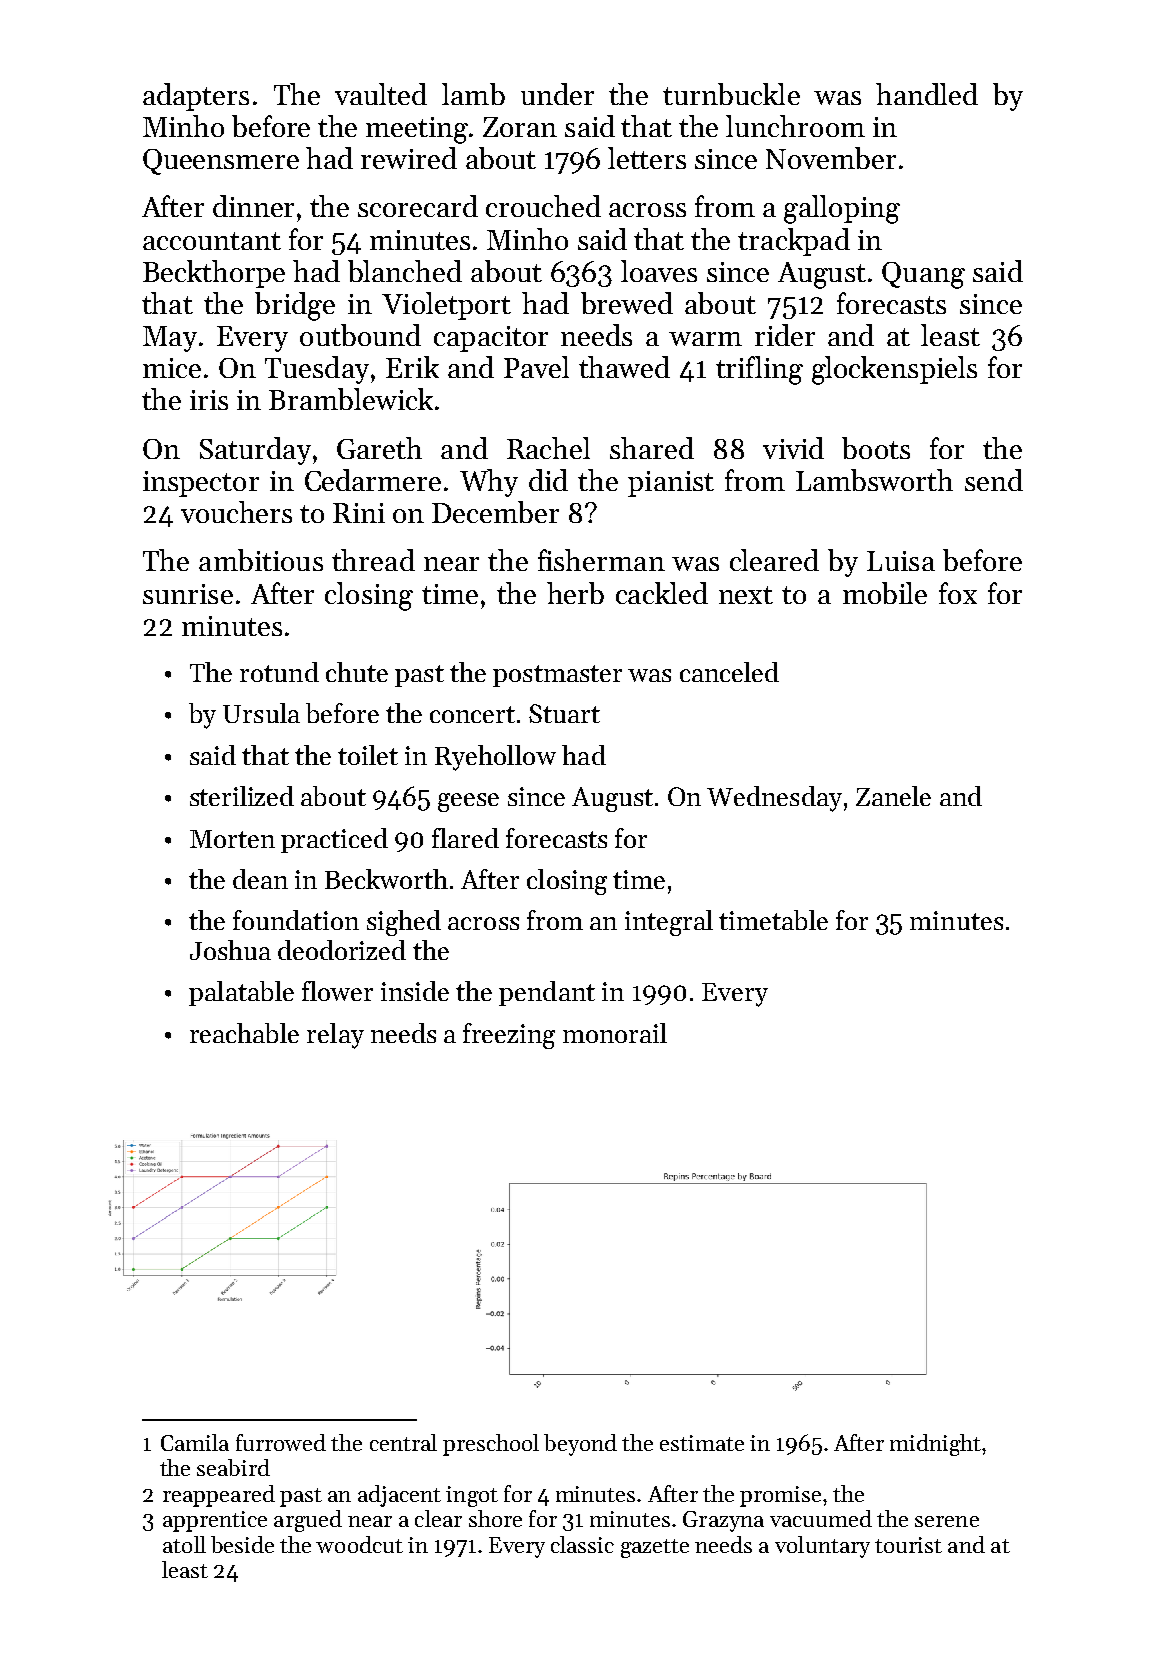 The height and width of the screenshot is (1654, 1165). What do you see at coordinates (662, 593) in the screenshot?
I see `cackled` at bounding box center [662, 593].
